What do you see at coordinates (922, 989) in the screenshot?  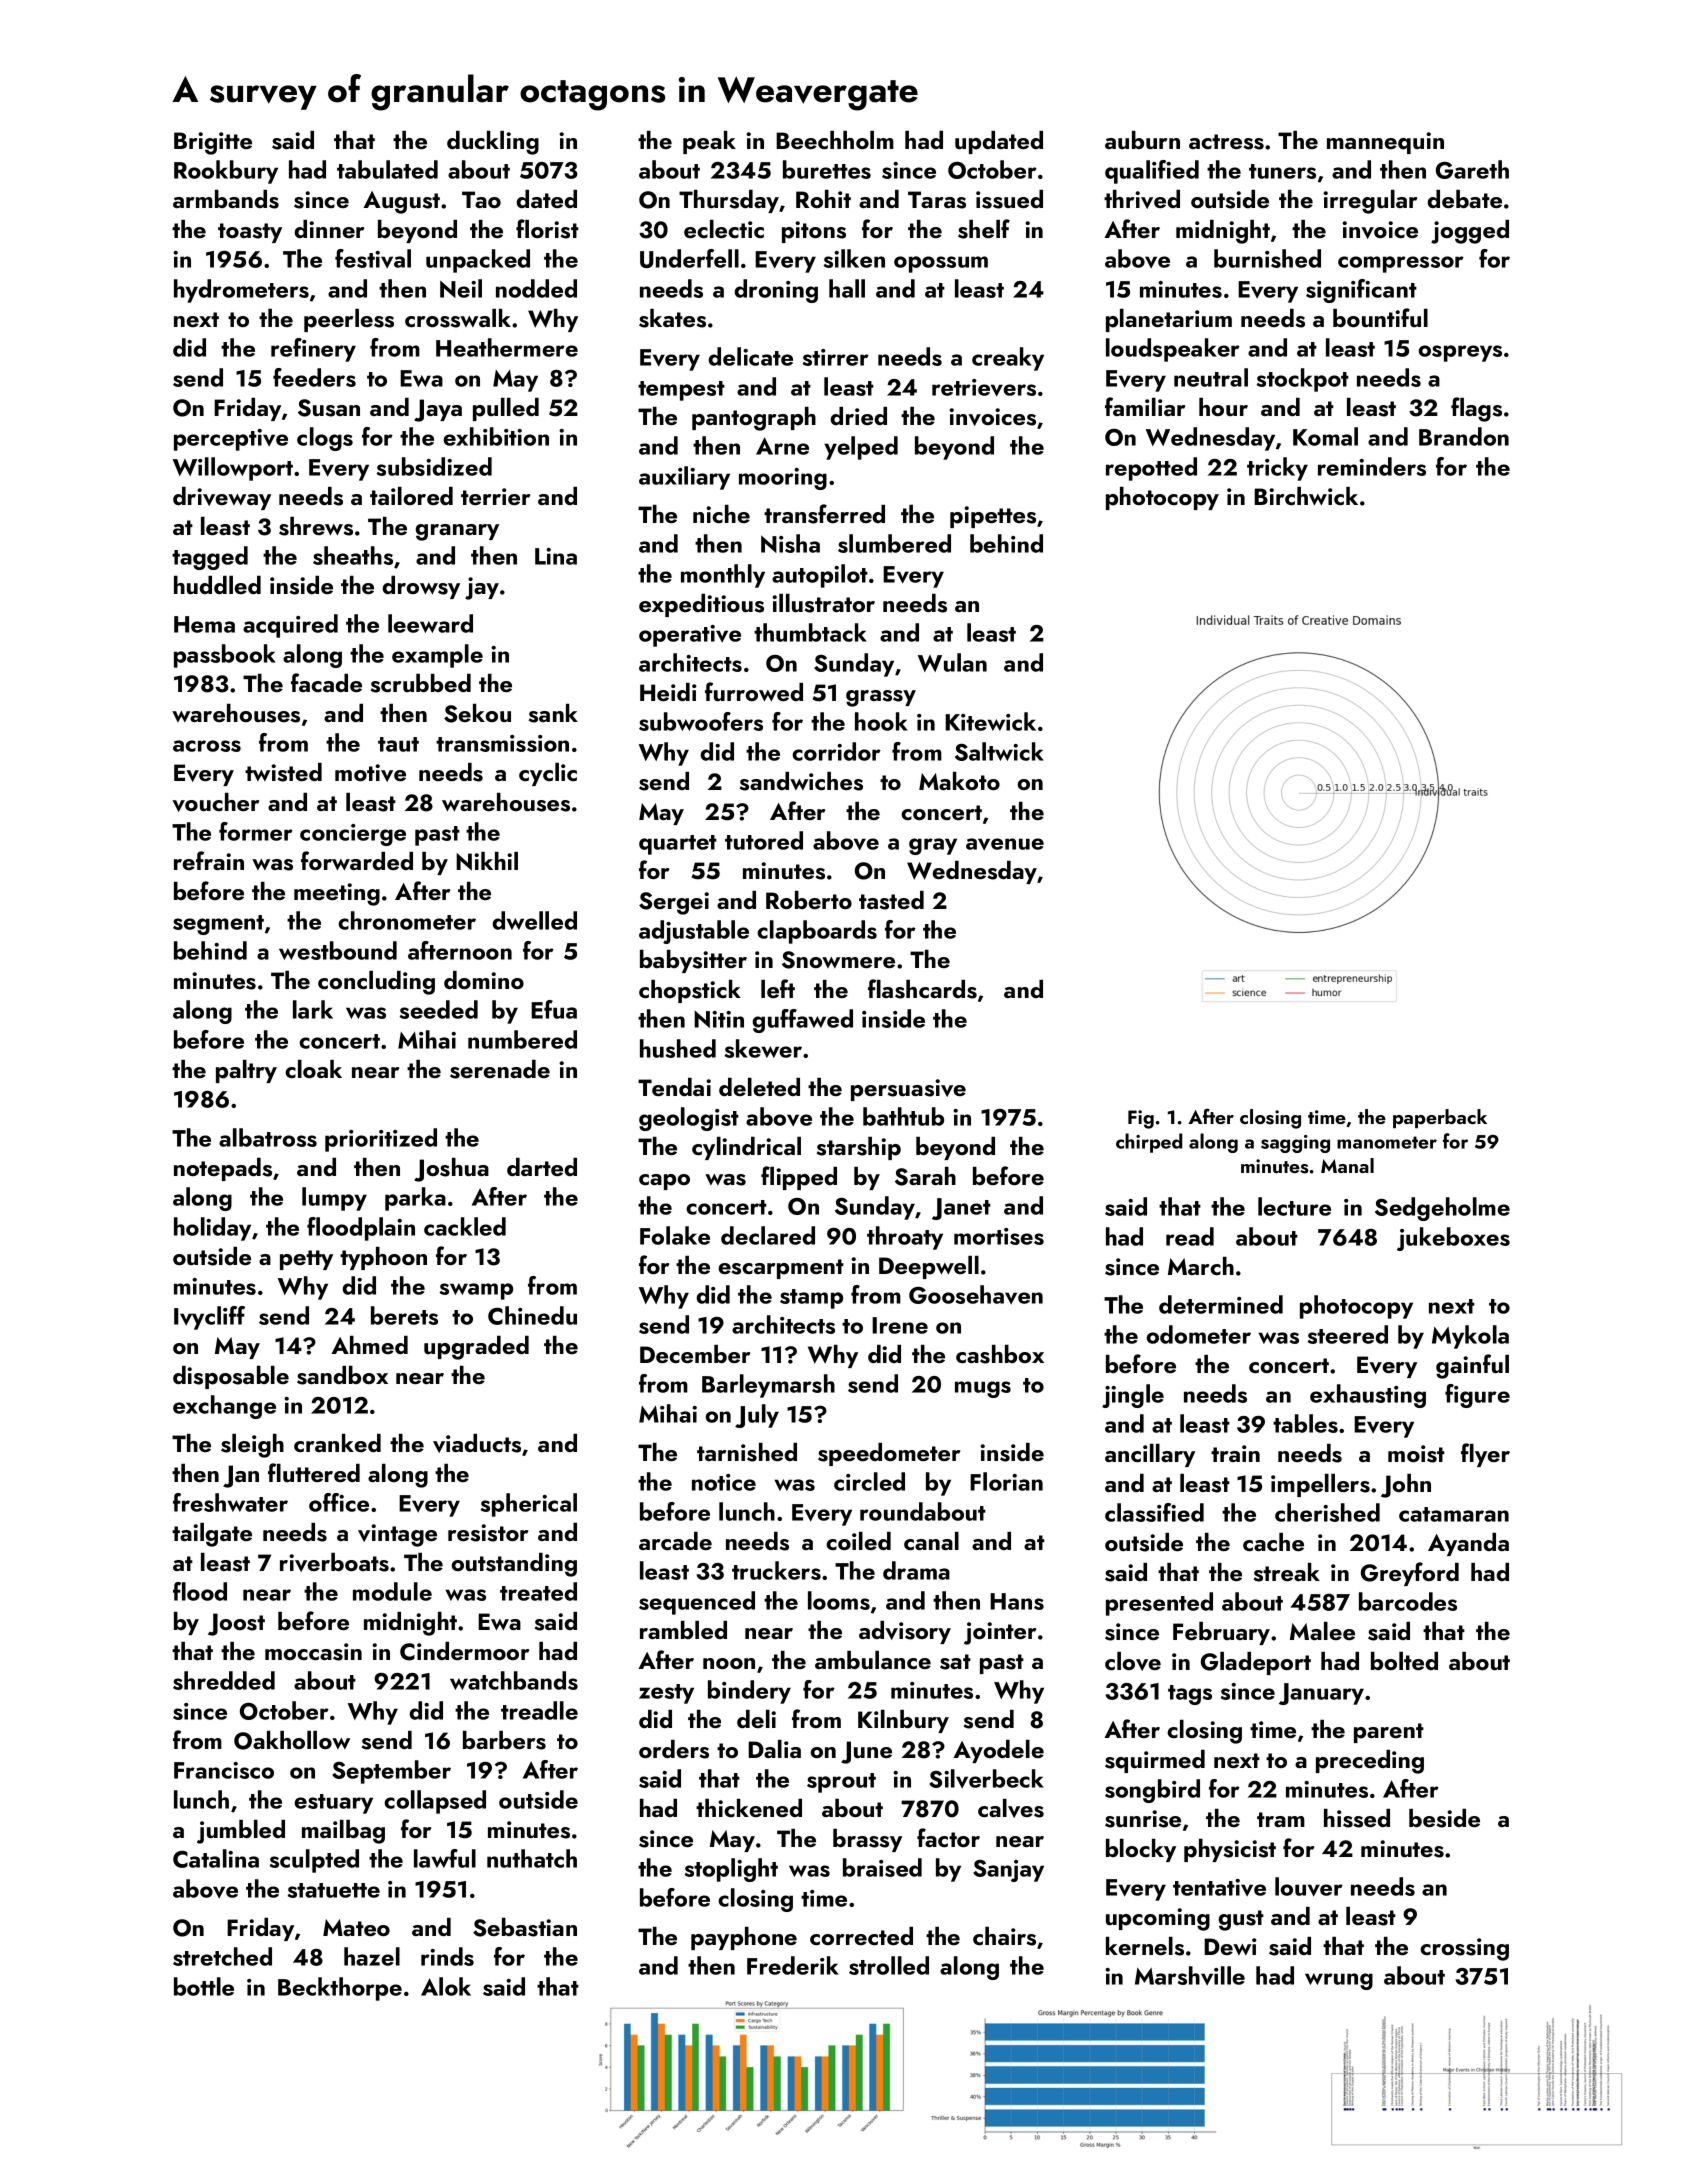 I see `flashcards` at bounding box center [922, 989].
